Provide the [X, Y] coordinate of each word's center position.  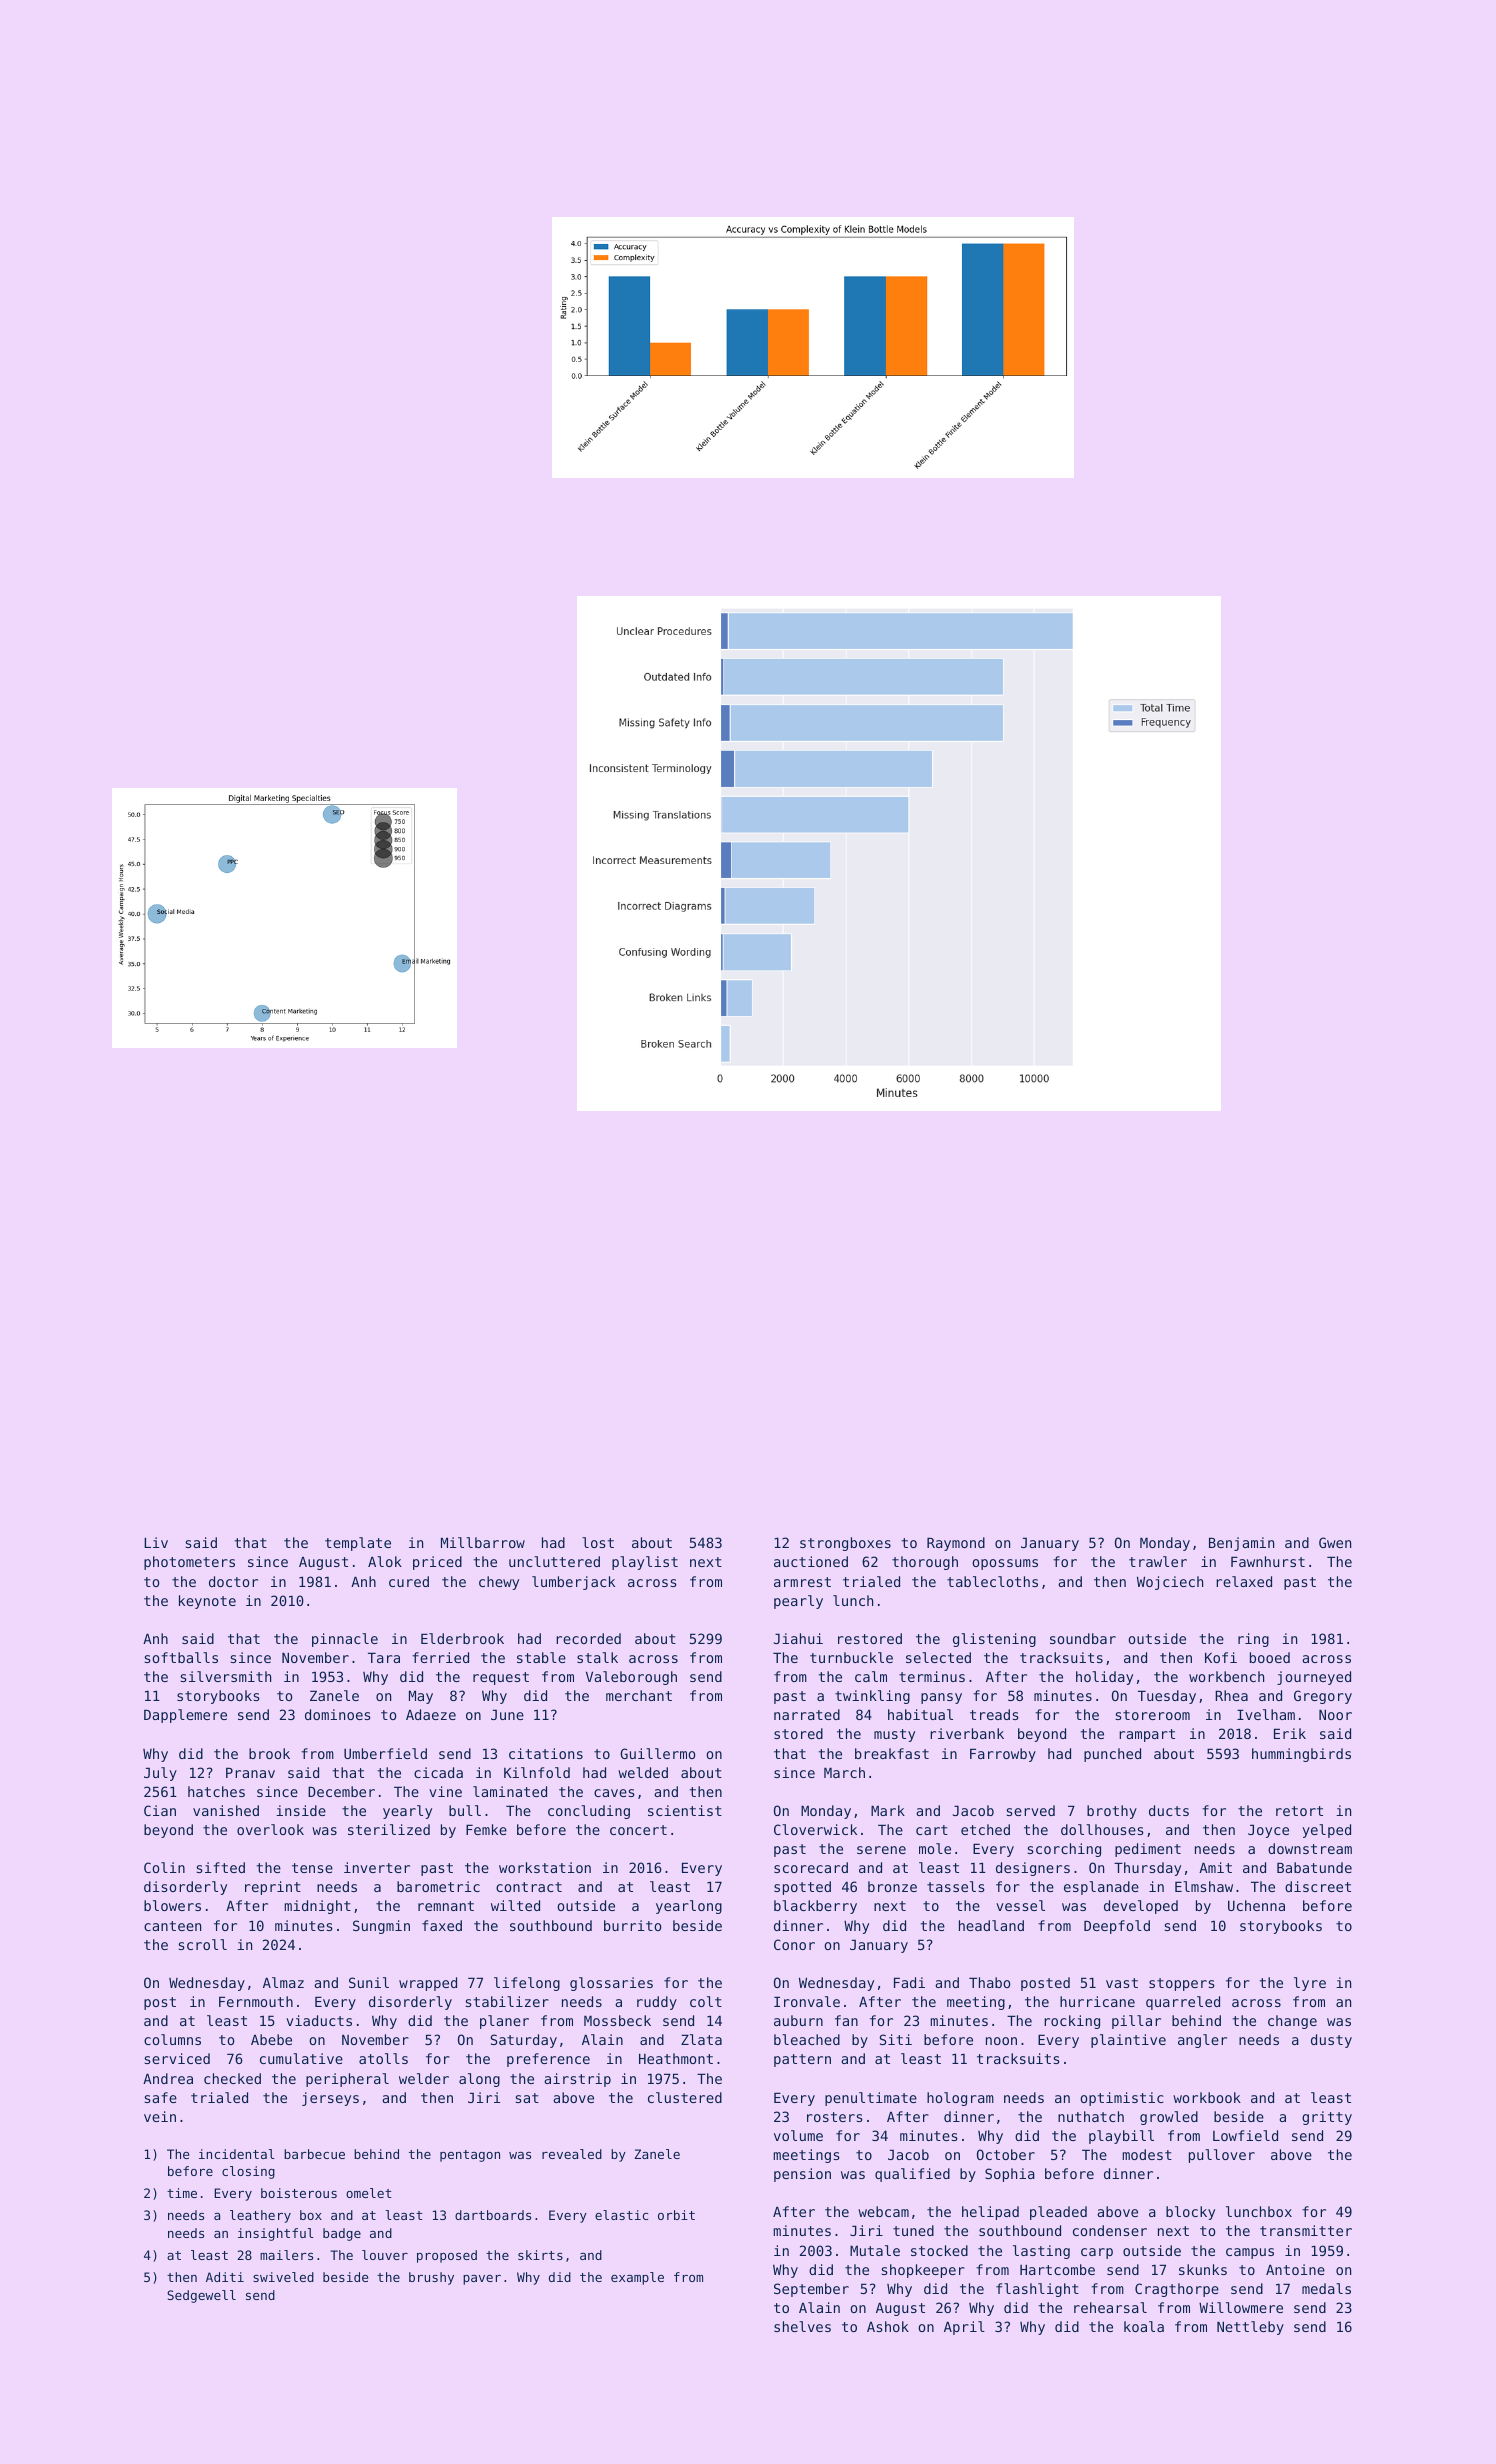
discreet [1318, 1886]
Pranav [250, 1772]
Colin [164, 1867]
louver [385, 2255]
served [1031, 1810]
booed [1270, 1657]
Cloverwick [815, 1829]
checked [232, 2078]
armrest [802, 1582]
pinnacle [345, 1640]
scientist [685, 1810]
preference [548, 2060]
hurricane [1097, 2001]
